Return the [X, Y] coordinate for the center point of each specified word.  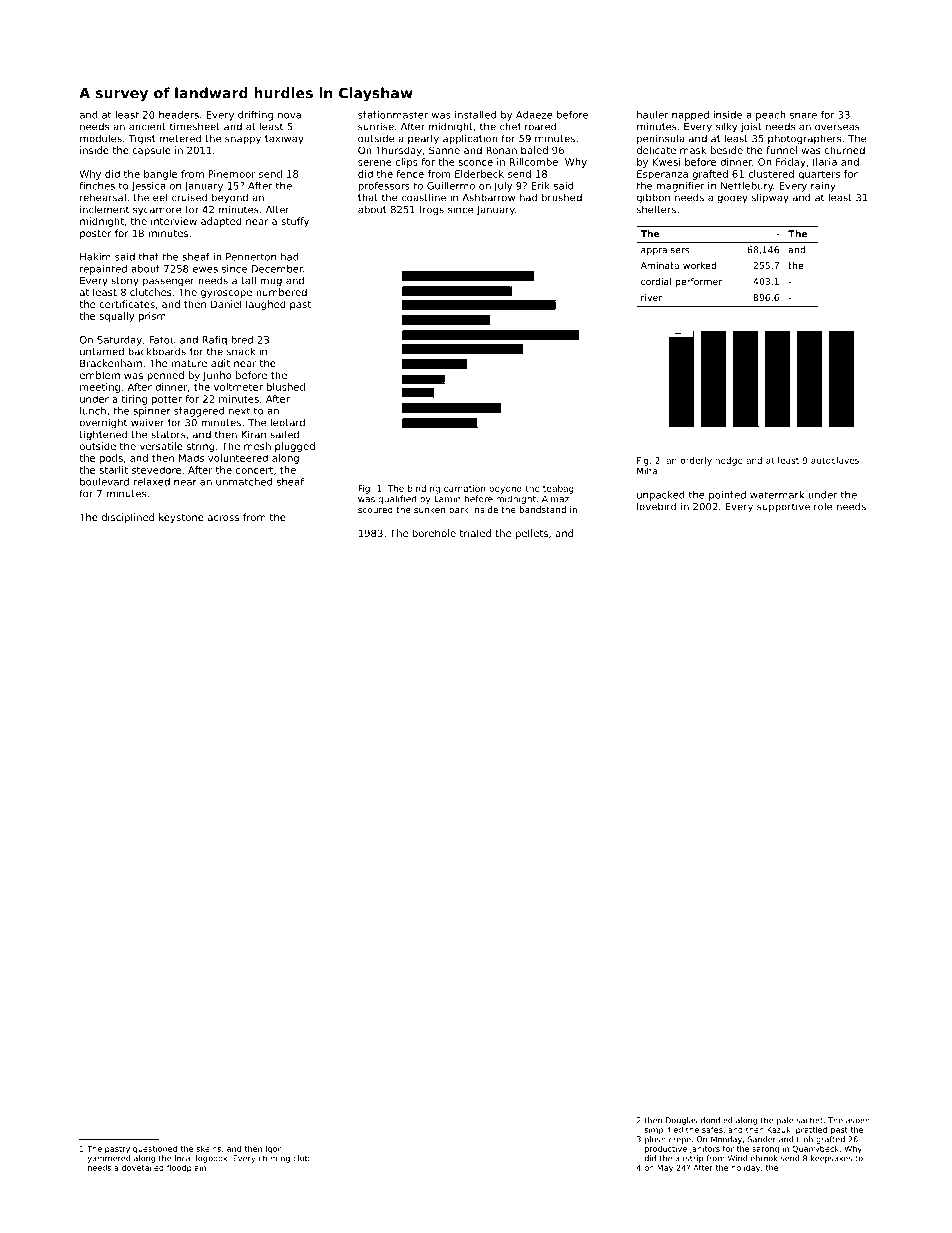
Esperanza [662, 175]
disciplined [128, 518]
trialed [475, 533]
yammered [109, 1159]
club [301, 1158]
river [651, 297]
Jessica [148, 187]
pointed [727, 496]
